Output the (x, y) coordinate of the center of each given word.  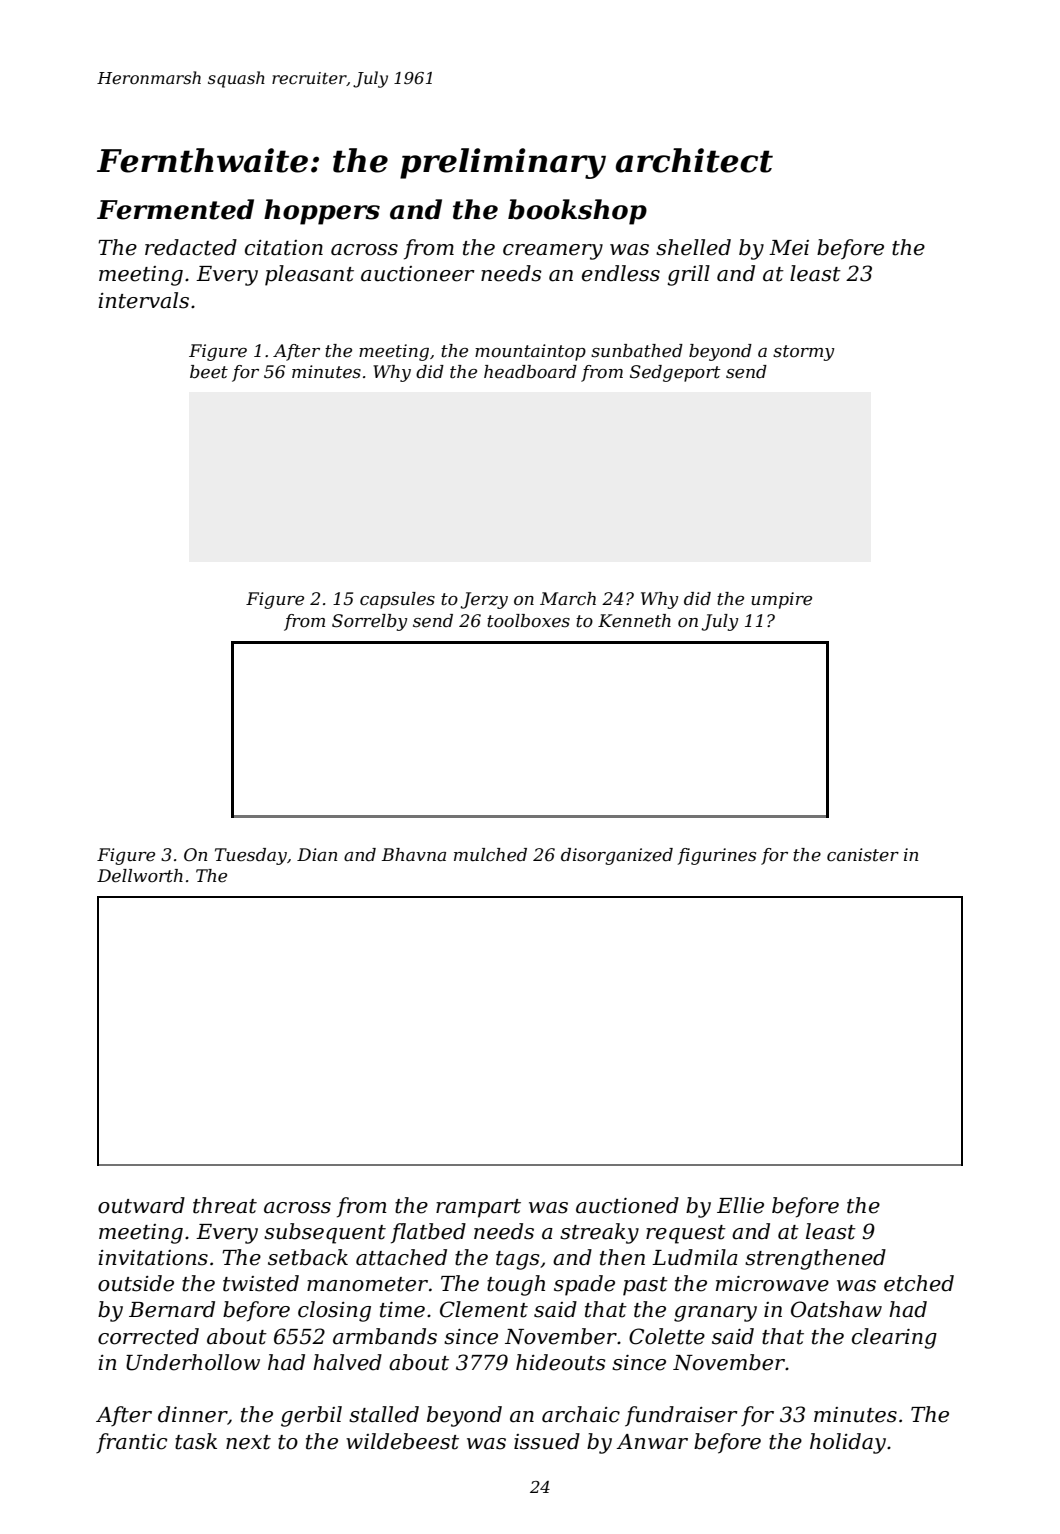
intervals (143, 300)
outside (136, 1283)
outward (141, 1205)
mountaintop (530, 352)
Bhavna (414, 854)
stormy (803, 353)
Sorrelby (369, 622)
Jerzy (484, 600)
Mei (789, 248)
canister (863, 855)
